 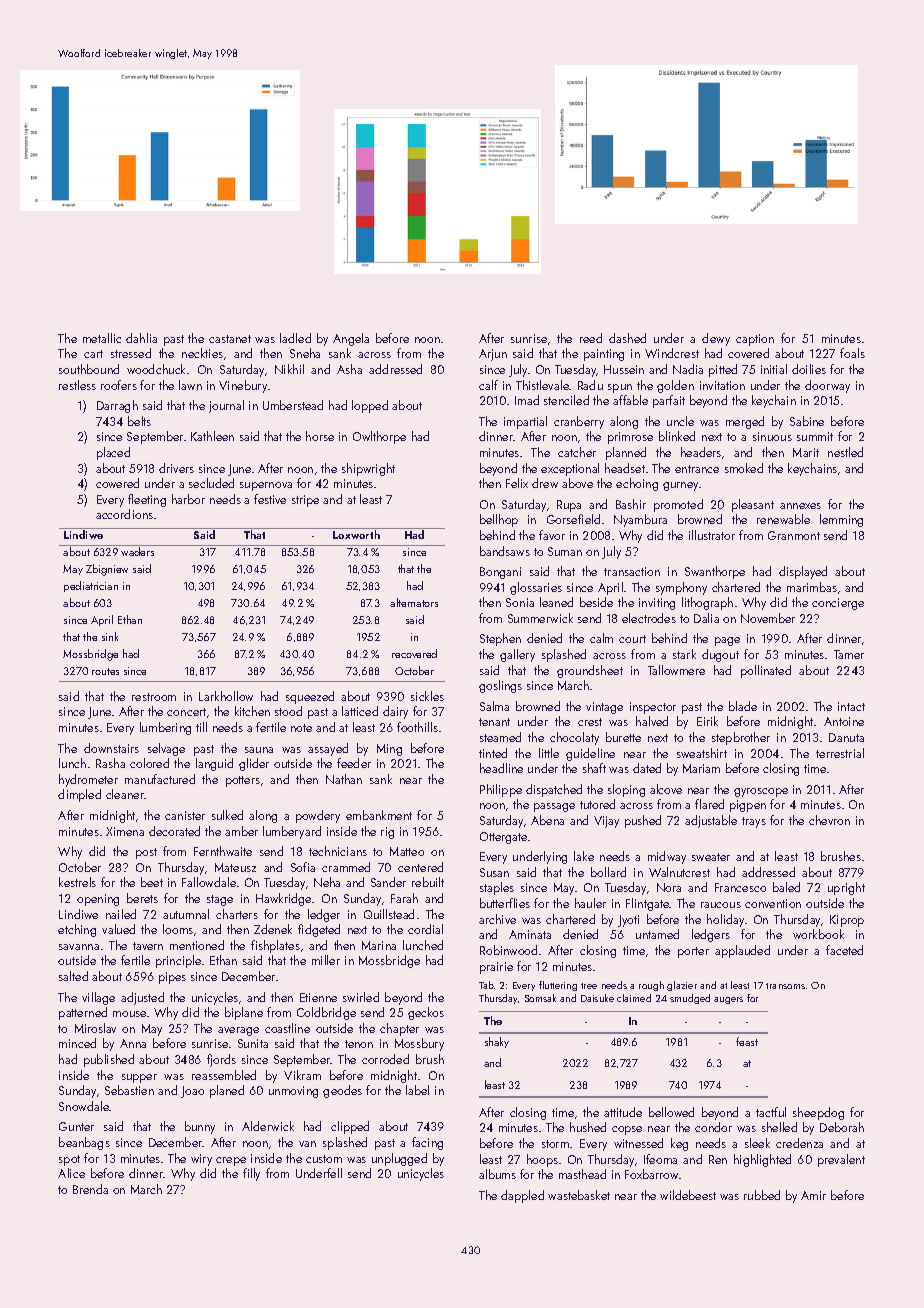 I want to click on sheepdog, so click(x=818, y=1113).
